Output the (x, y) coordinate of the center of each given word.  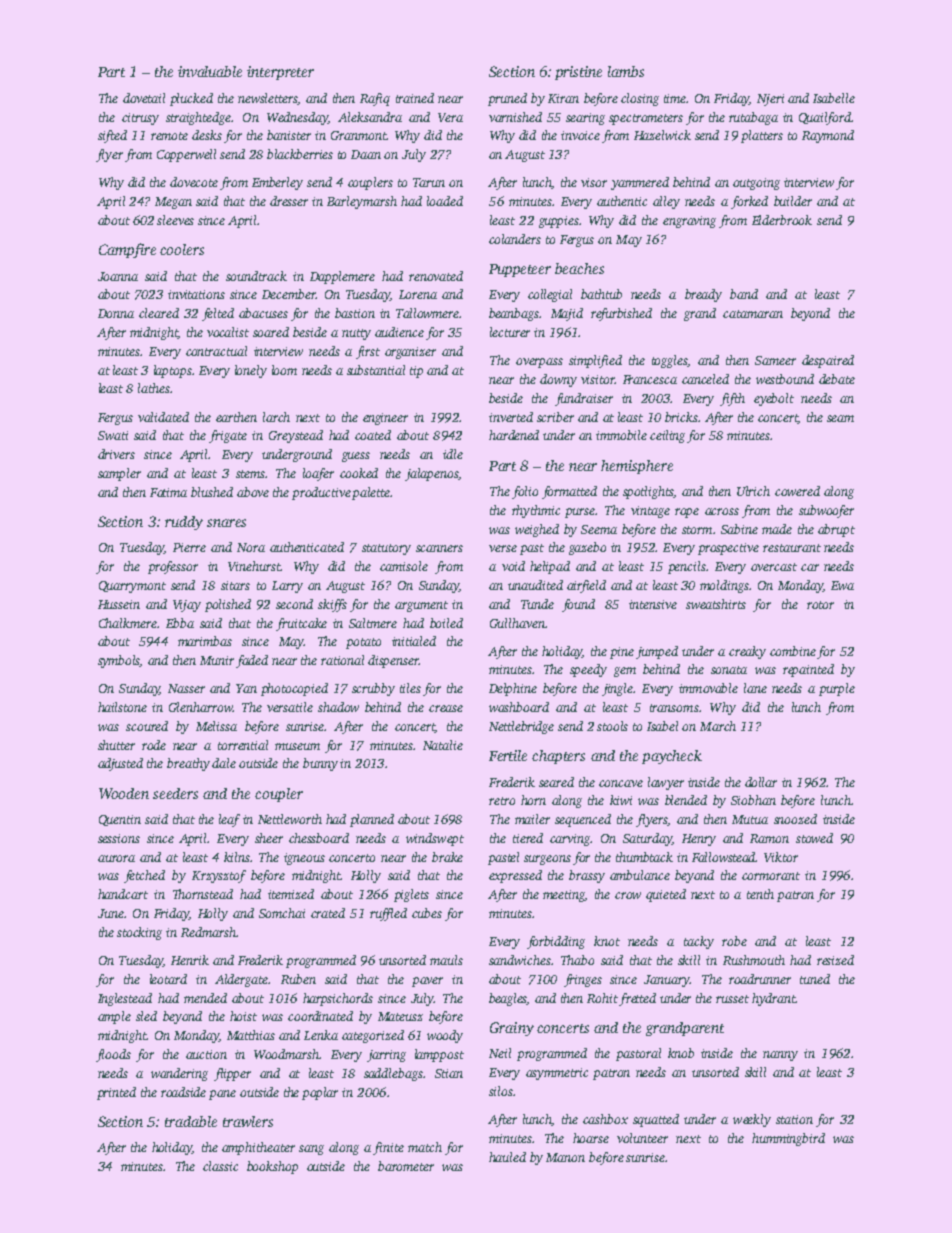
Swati (113, 435)
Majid (567, 314)
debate (837, 379)
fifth (732, 399)
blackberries (300, 154)
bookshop (272, 1167)
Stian (449, 1073)
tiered (528, 838)
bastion (355, 313)
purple (837, 689)
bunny (320, 764)
